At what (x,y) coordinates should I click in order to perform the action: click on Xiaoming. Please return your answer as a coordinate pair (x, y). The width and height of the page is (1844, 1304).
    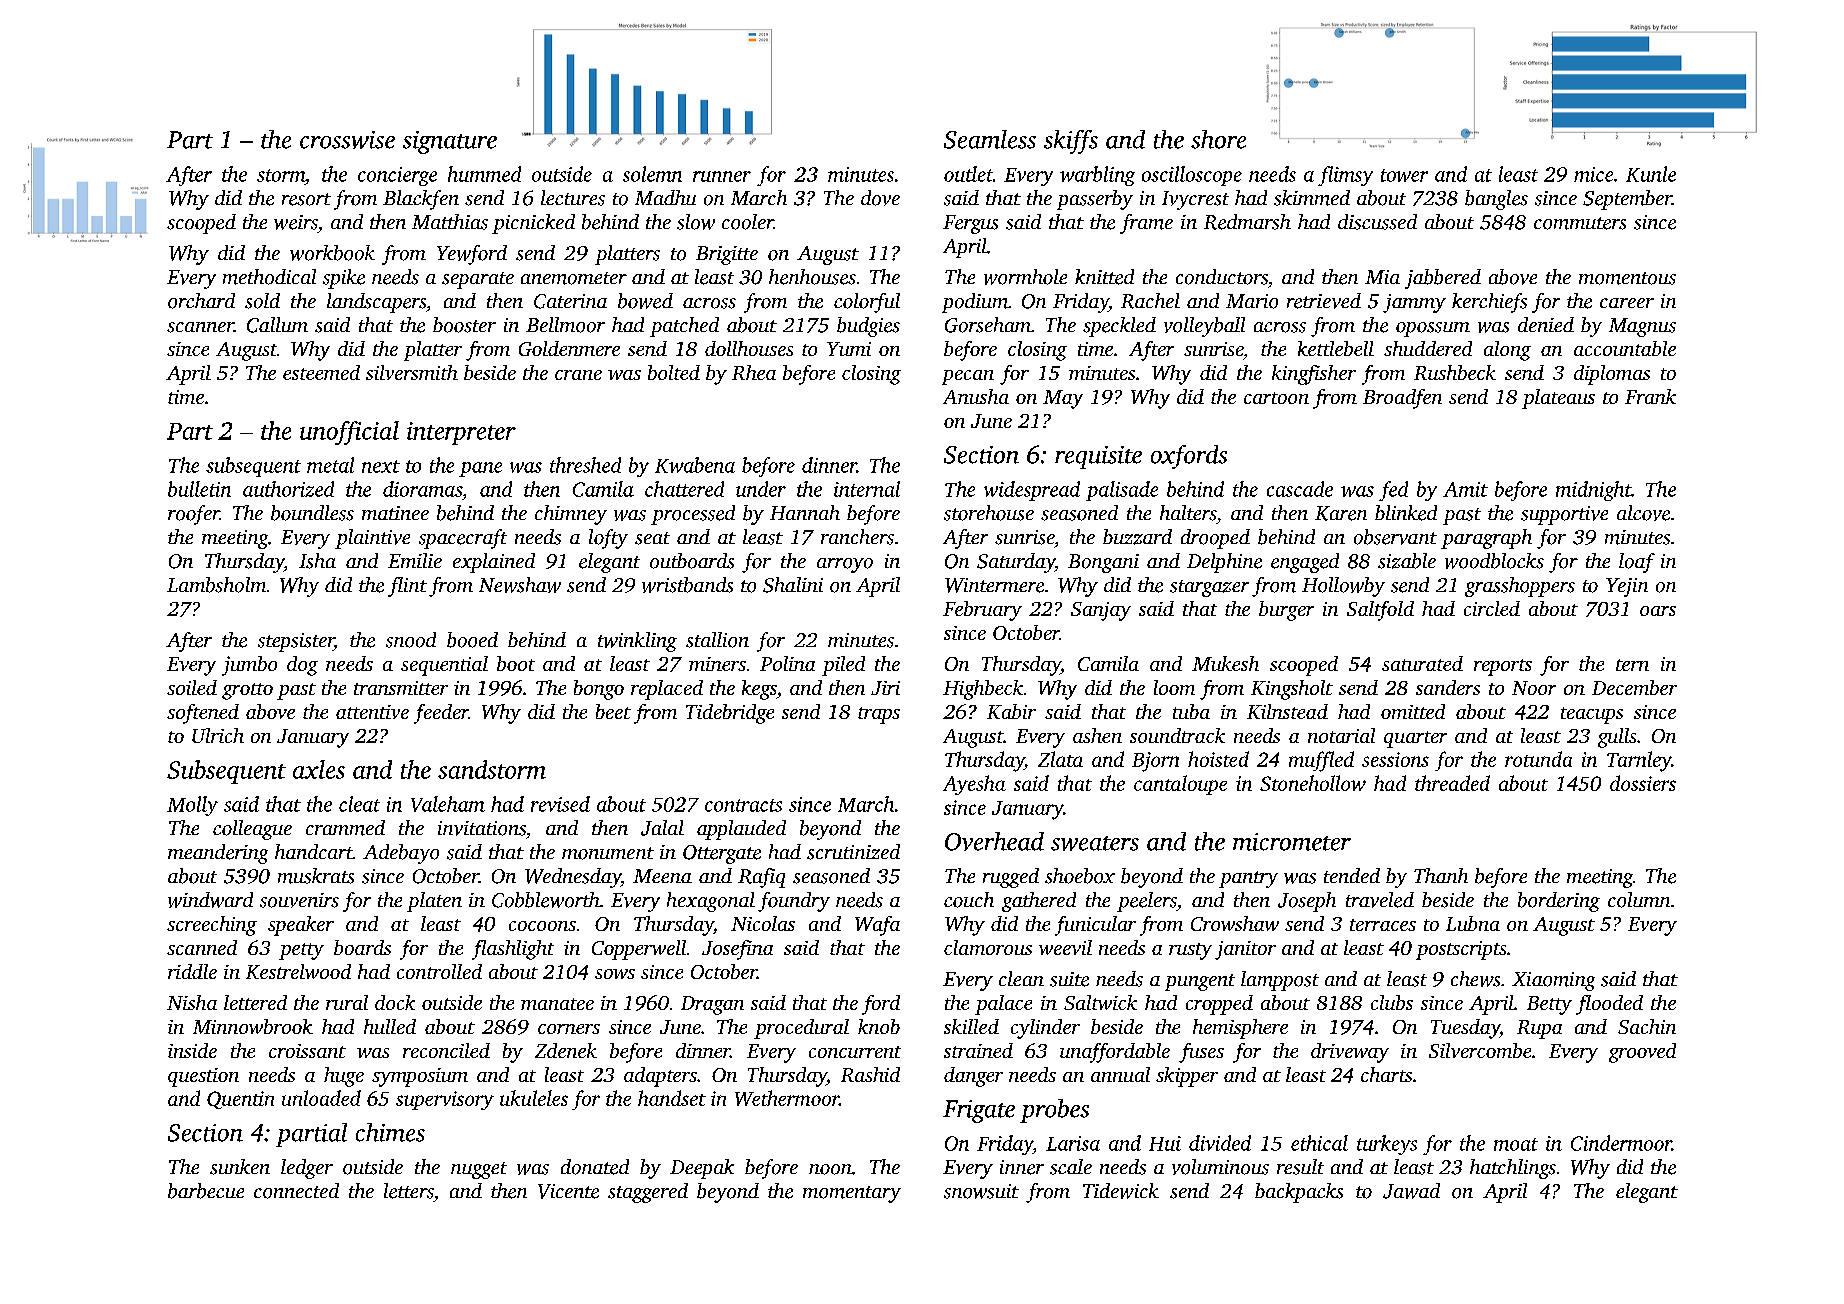
    Looking at the image, I should click on (1553, 981).
